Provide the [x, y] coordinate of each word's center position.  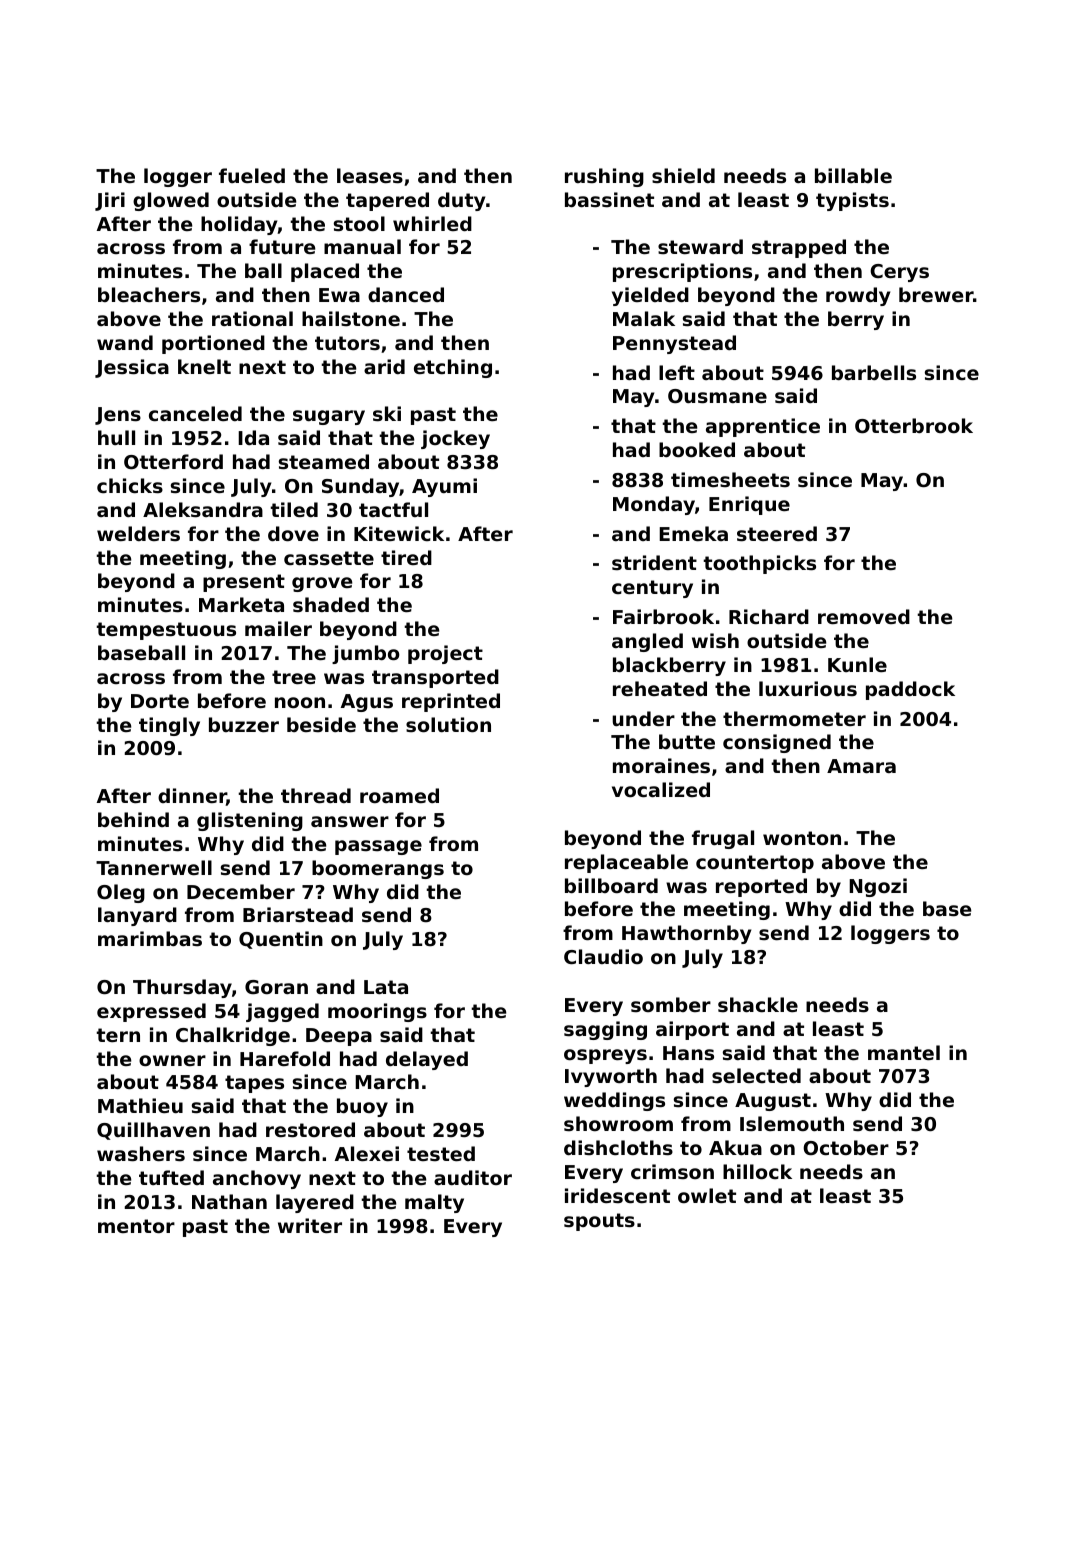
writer [310, 1225]
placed [325, 272]
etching [453, 368]
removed [864, 616]
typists [852, 201]
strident [654, 562]
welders [138, 533]
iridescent [617, 1195]
